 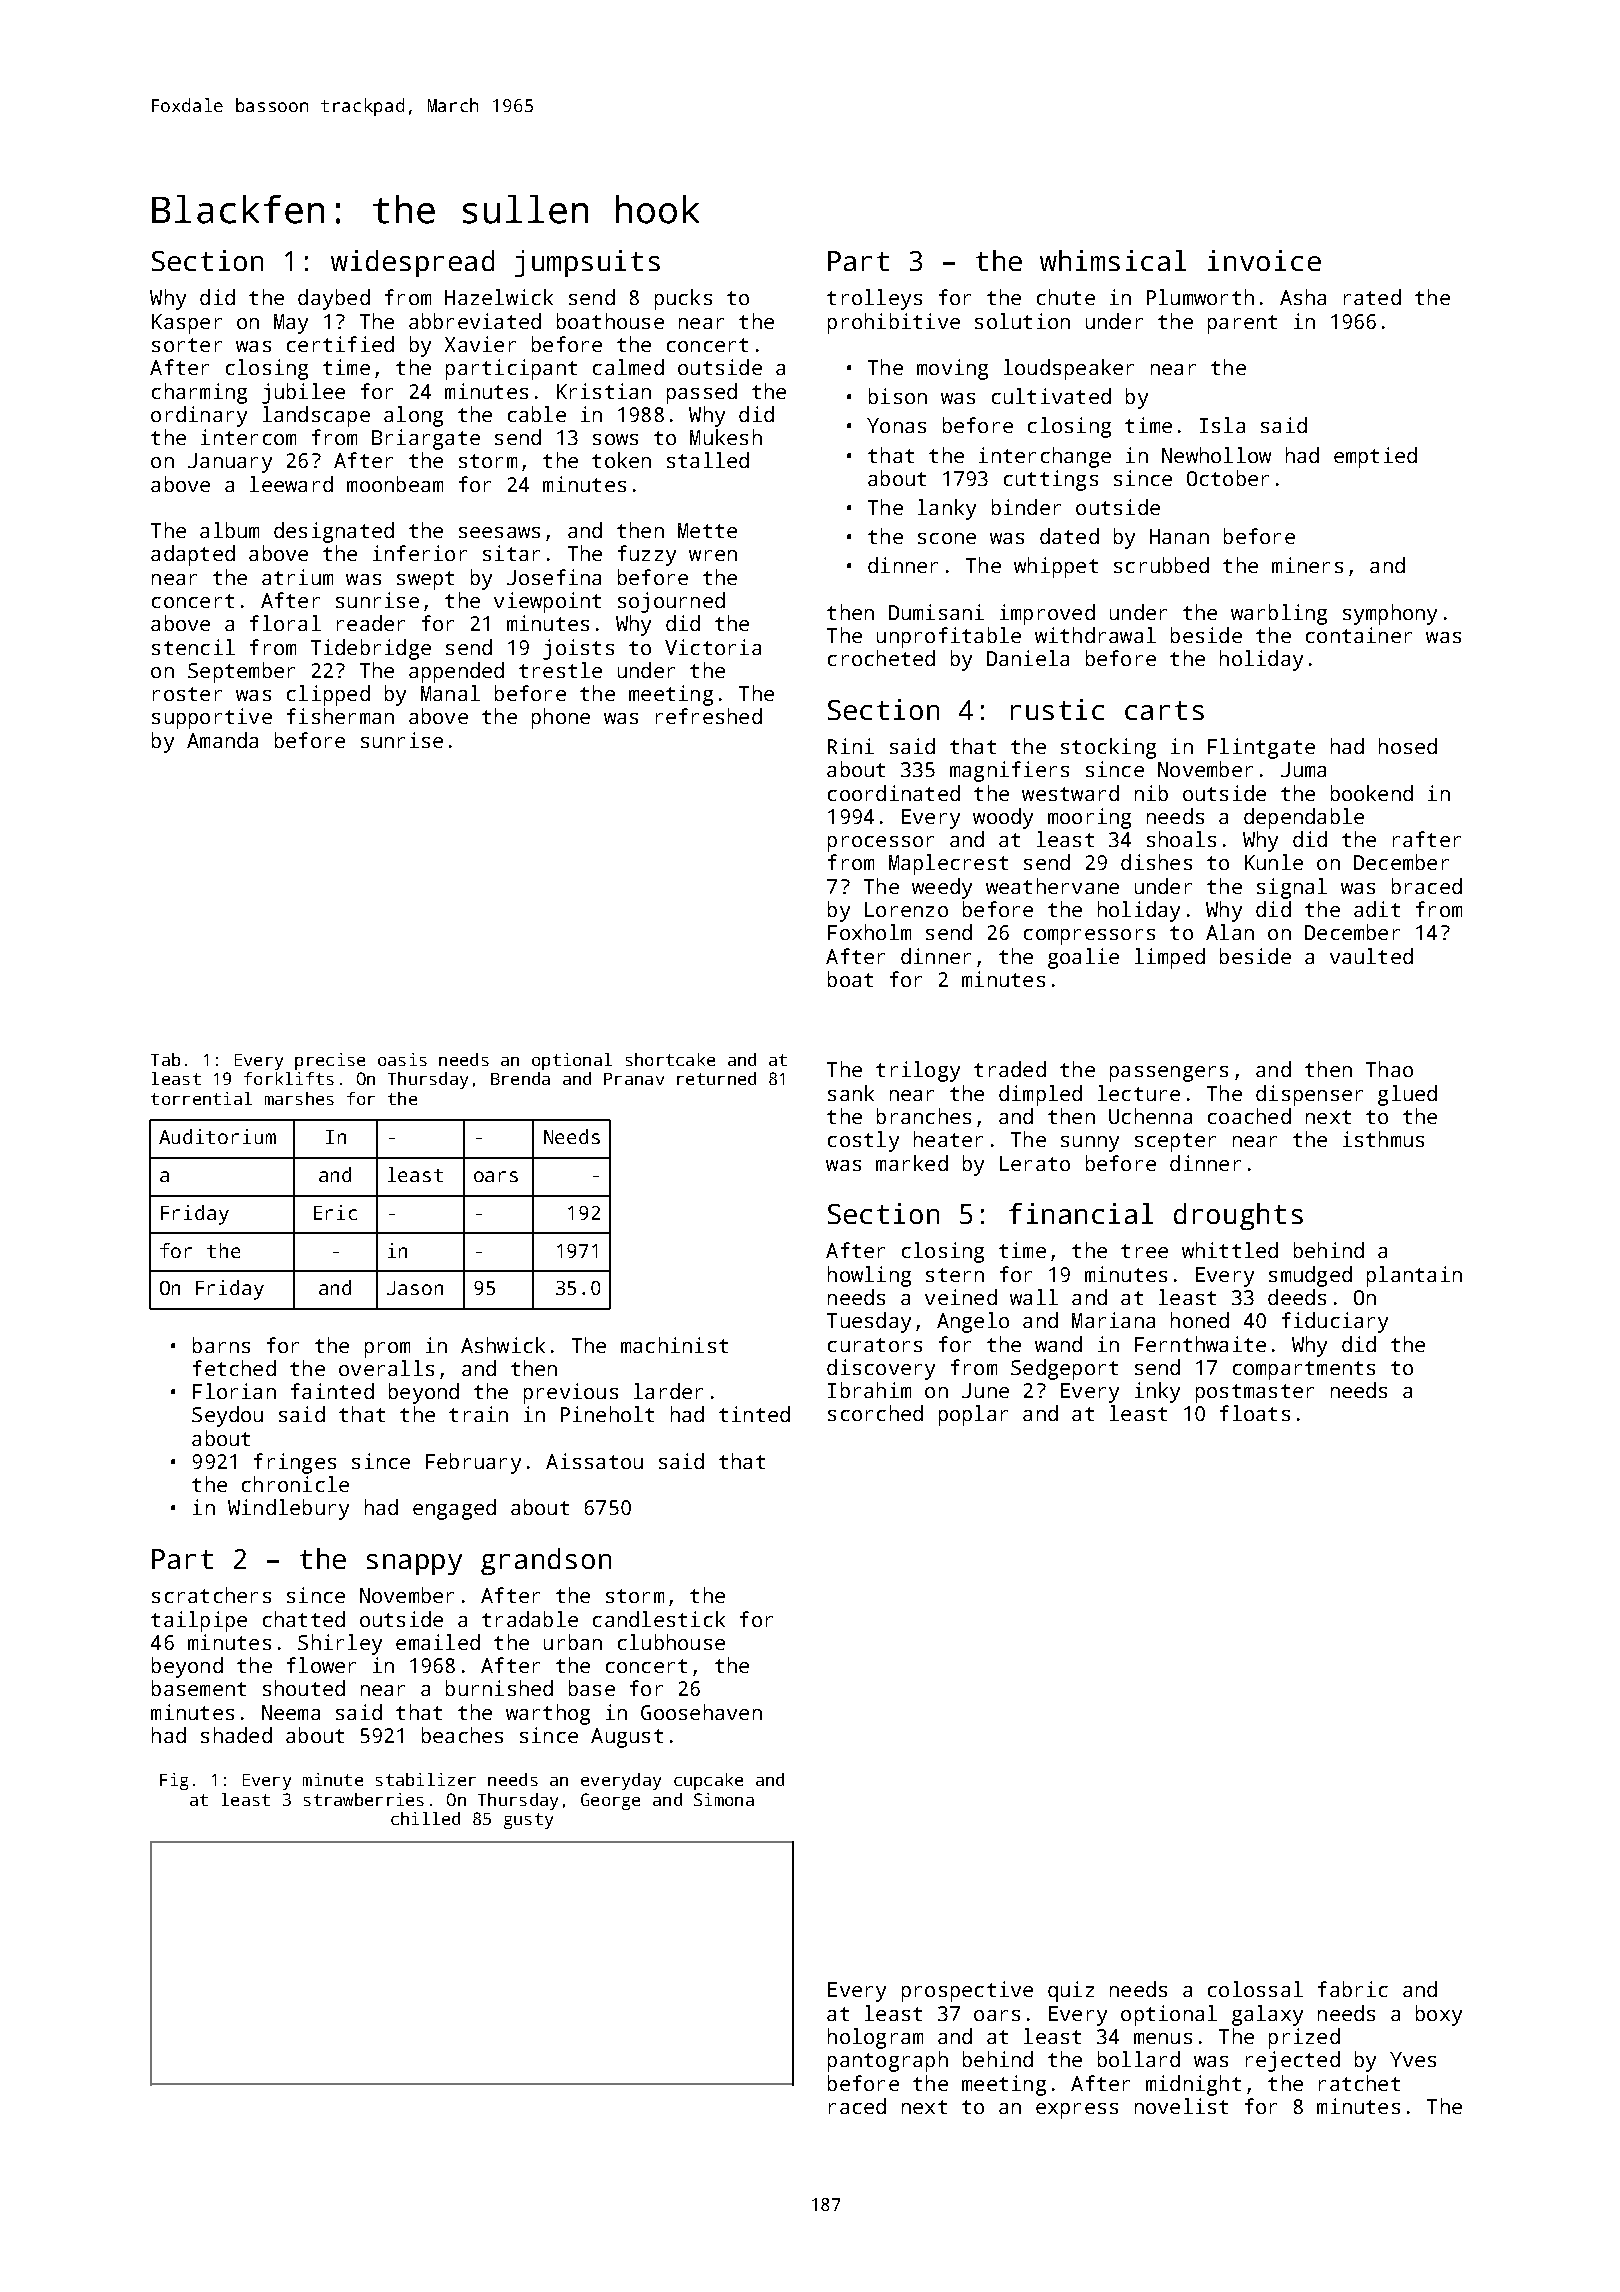 I want to click on Kasper, so click(x=187, y=324).
